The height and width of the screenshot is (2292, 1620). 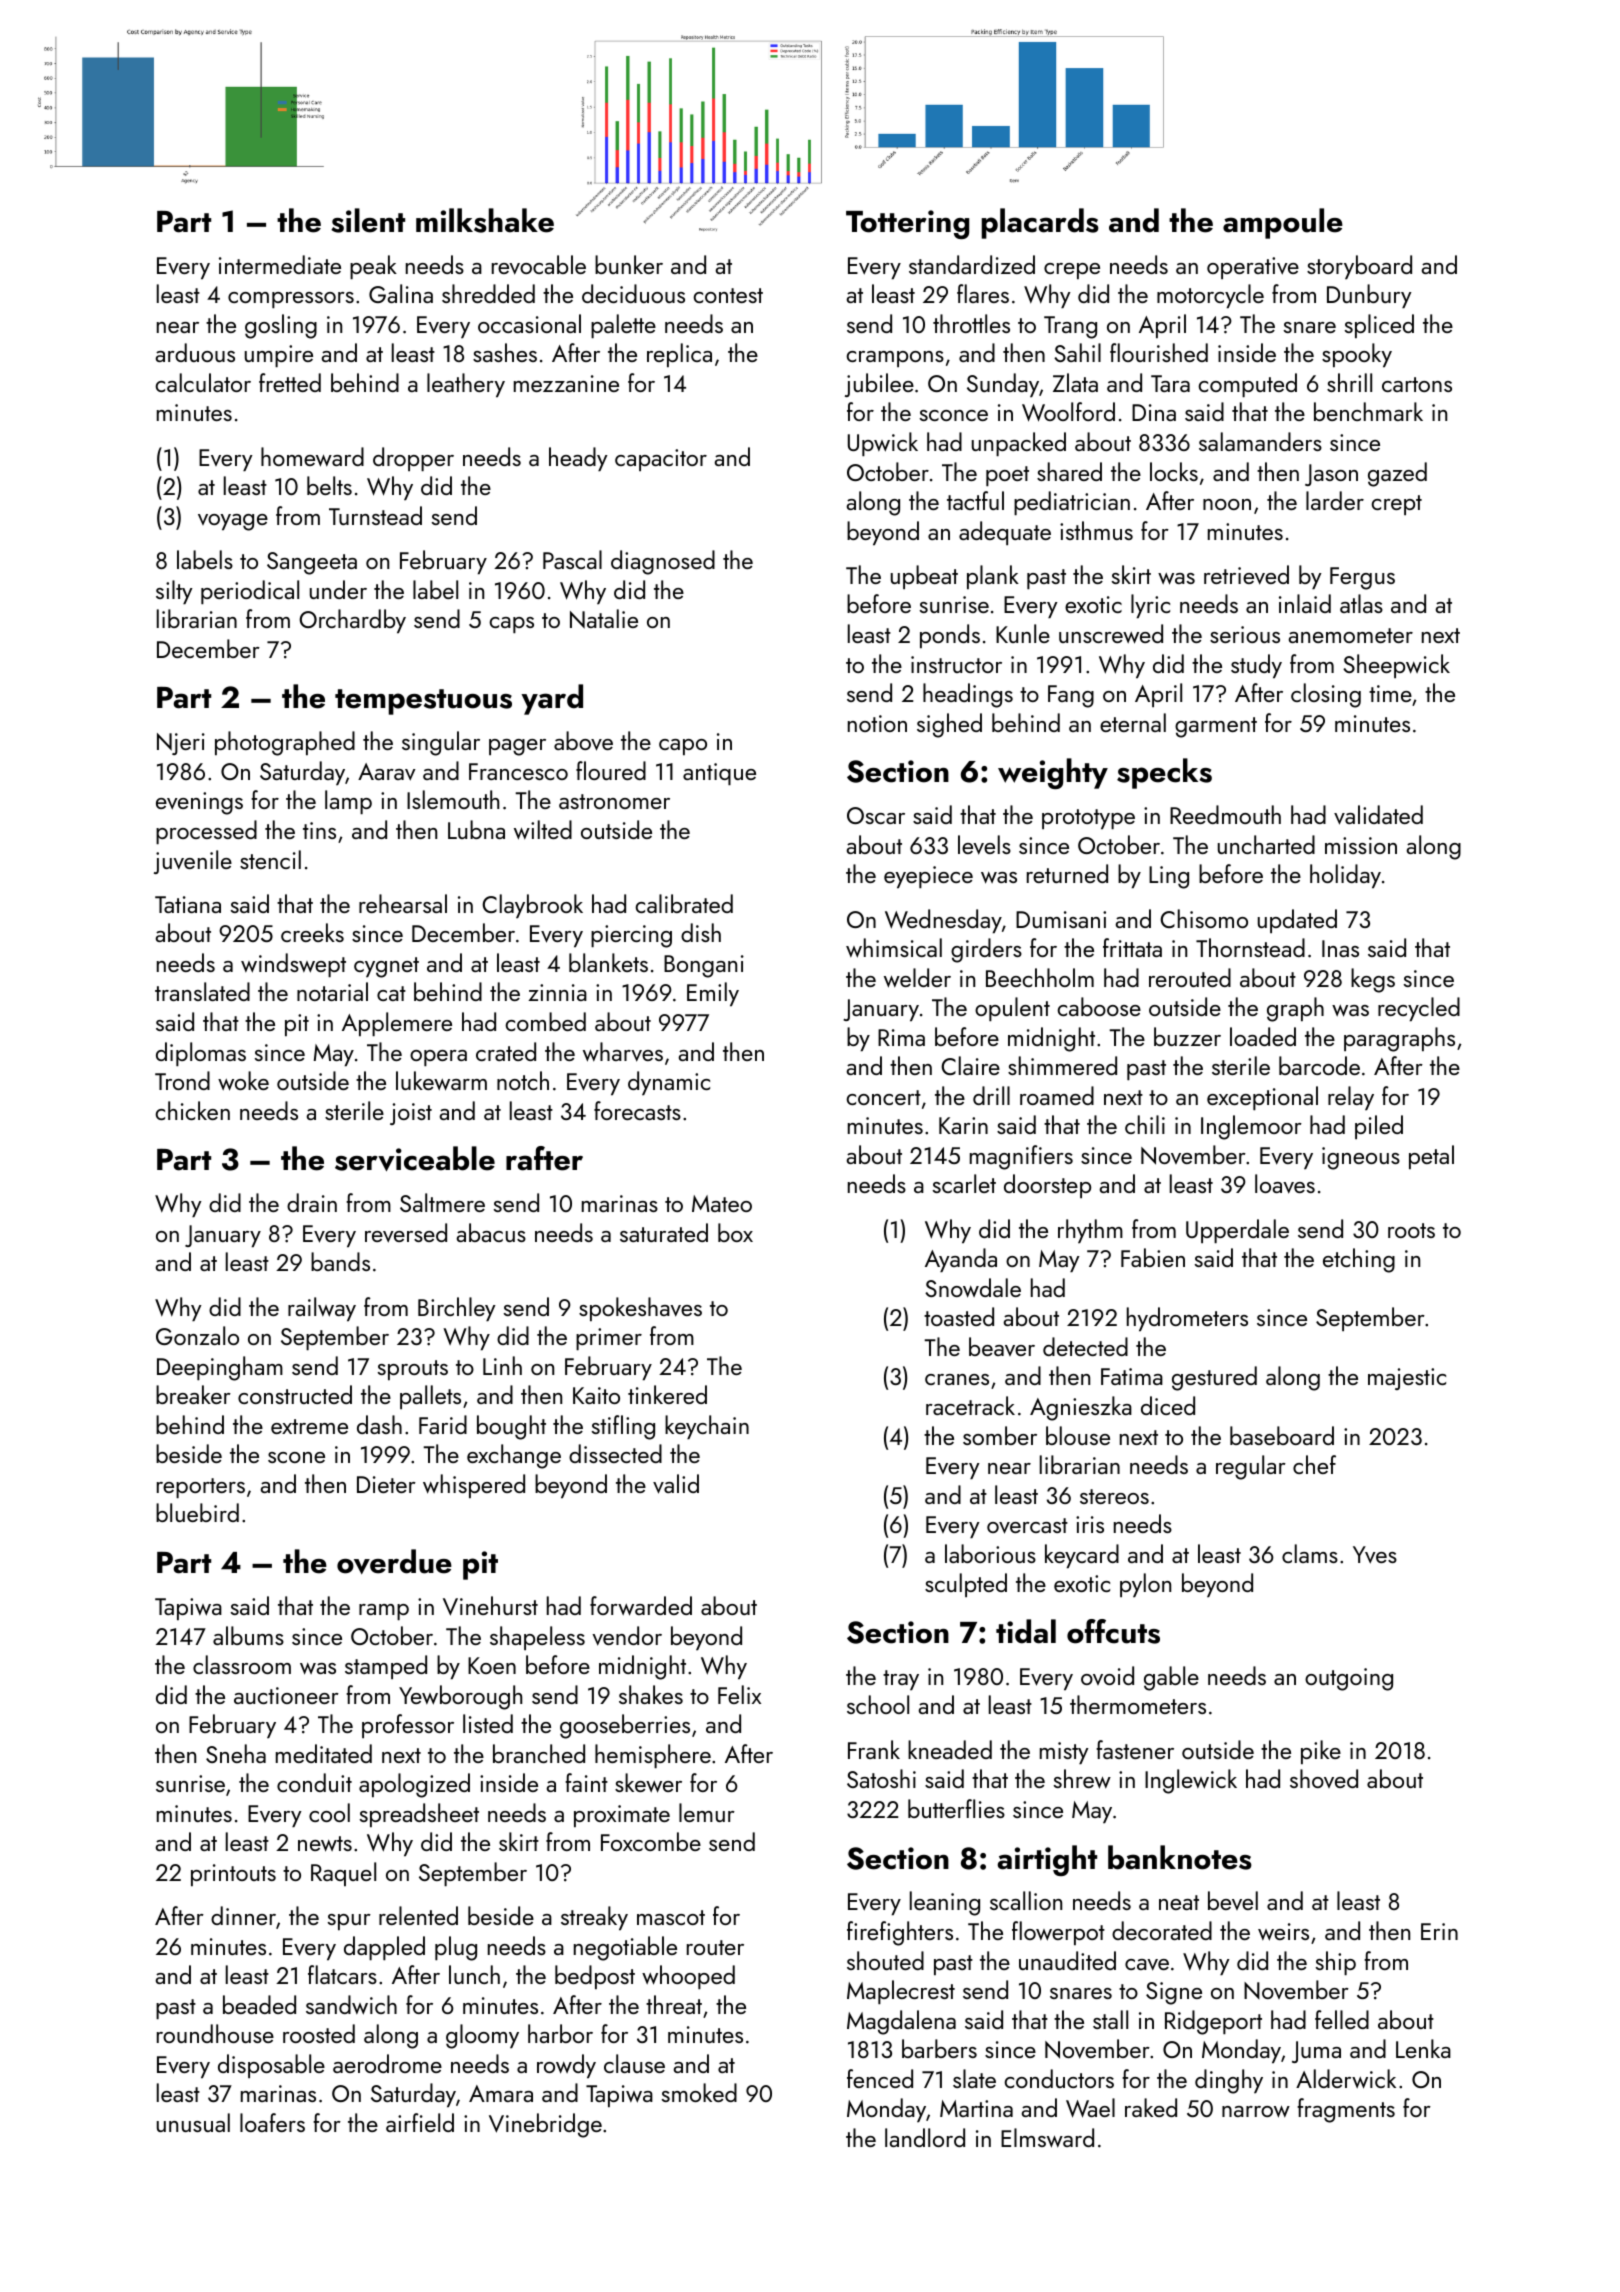 I want to click on stereos, so click(x=1114, y=1496).
